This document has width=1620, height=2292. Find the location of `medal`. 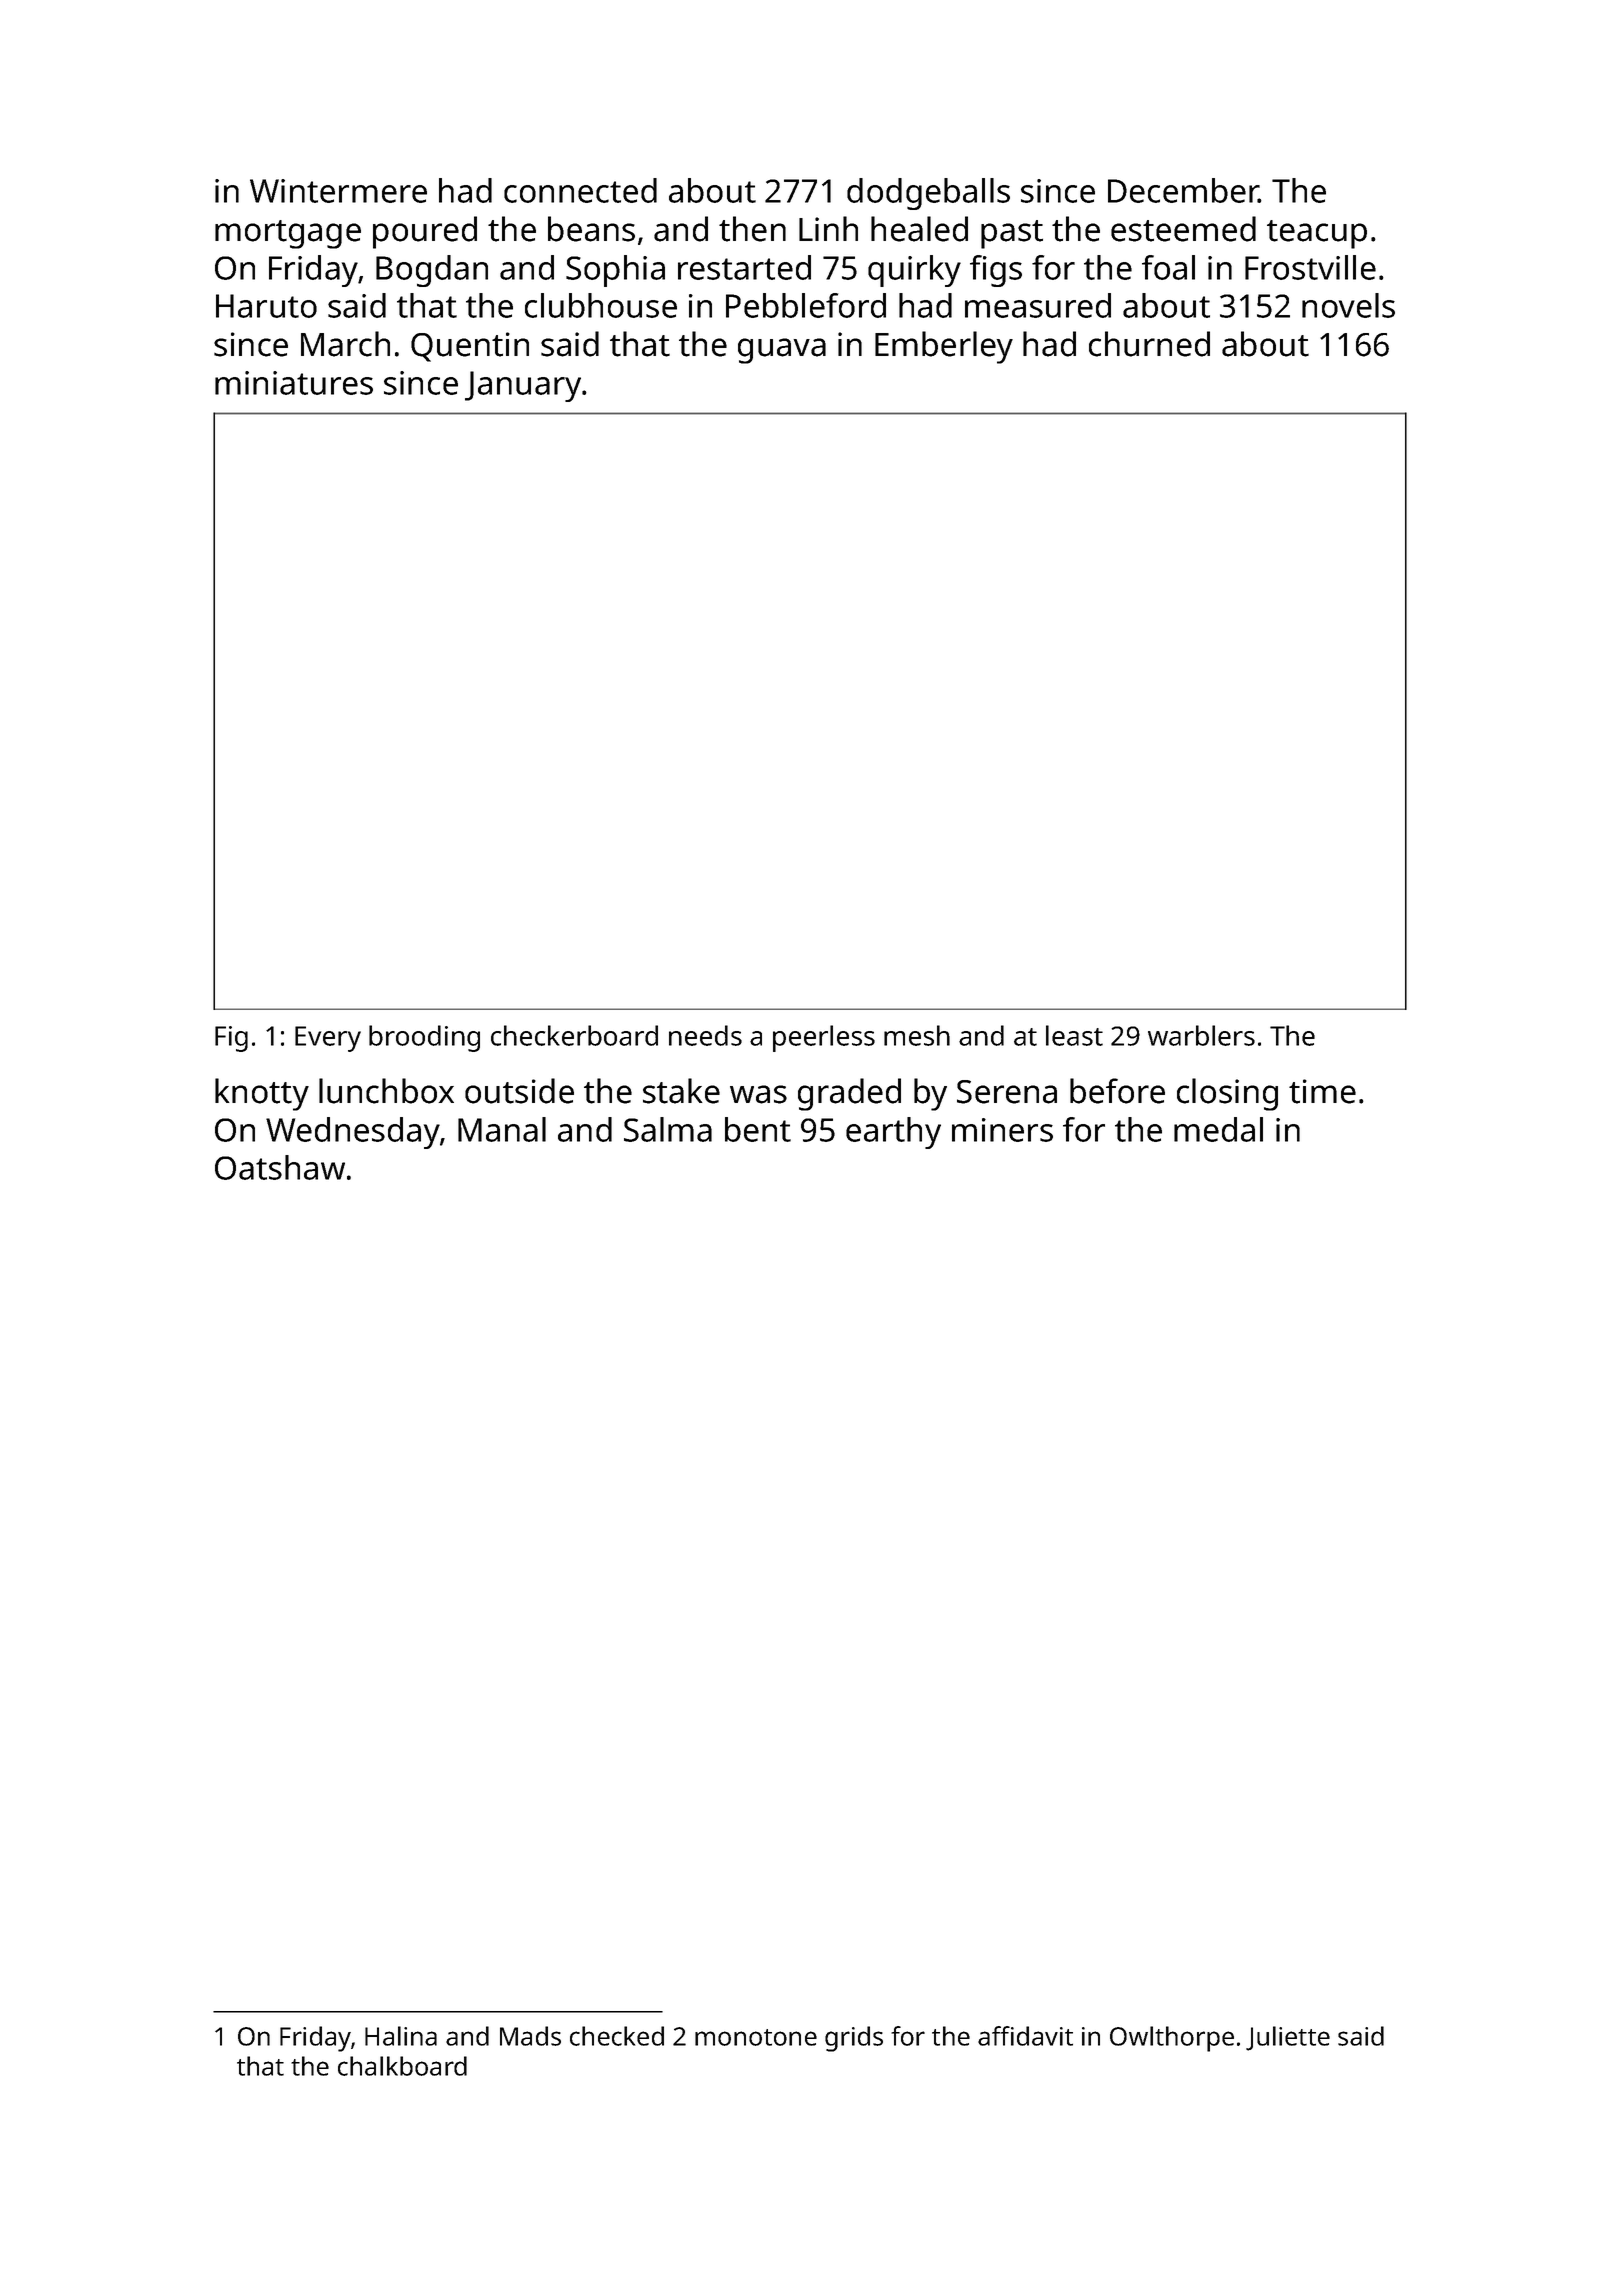

medal is located at coordinates (1218, 1129).
